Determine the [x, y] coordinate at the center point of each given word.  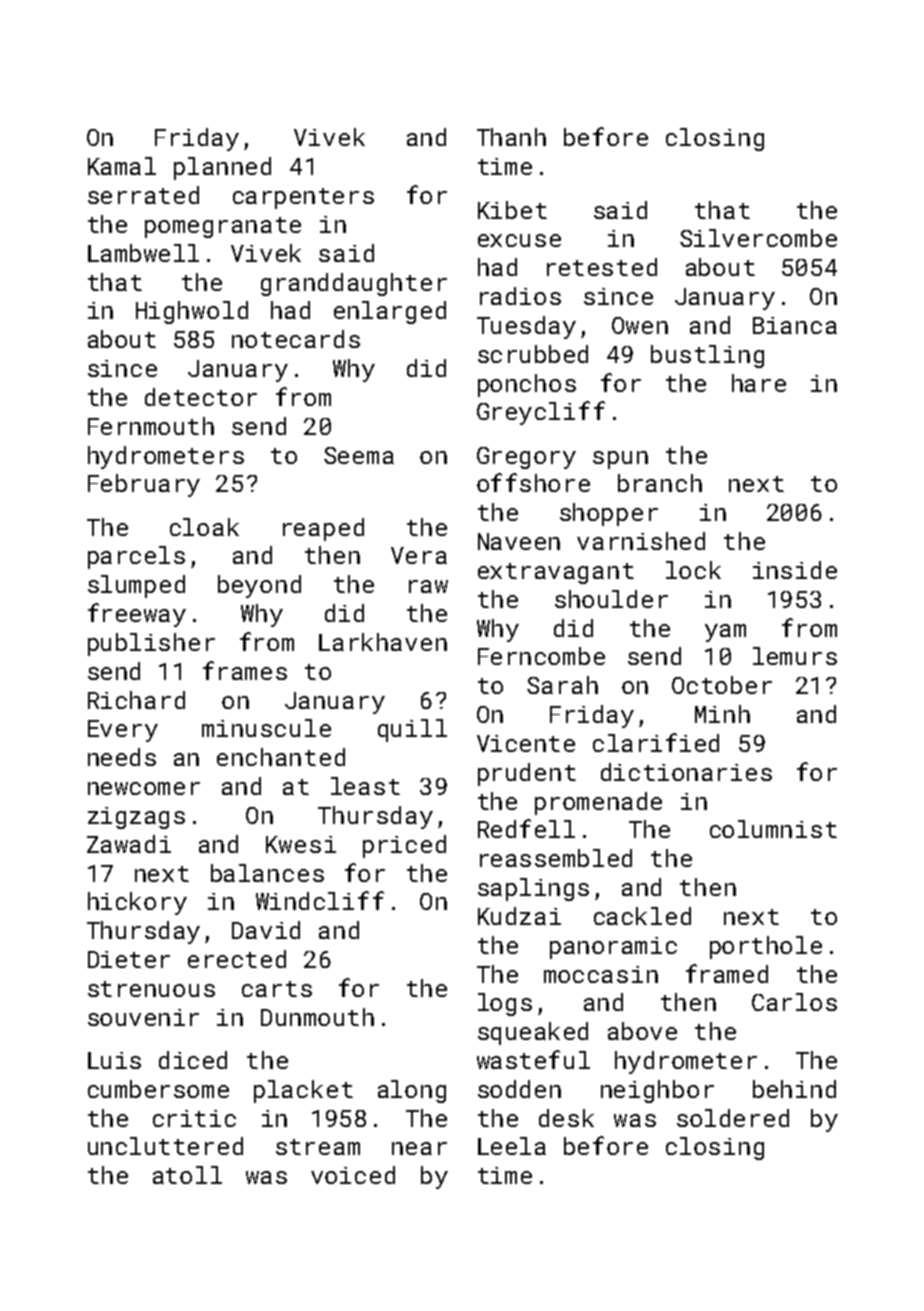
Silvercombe [758, 238]
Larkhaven [383, 642]
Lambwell [143, 253]
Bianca [795, 325]
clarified [656, 742]
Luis [114, 1060]
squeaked [533, 1033]
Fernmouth [151, 426]
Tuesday [526, 327]
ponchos [527, 385]
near [419, 1148]
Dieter [129, 959]
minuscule [266, 728]
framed [727, 973]
